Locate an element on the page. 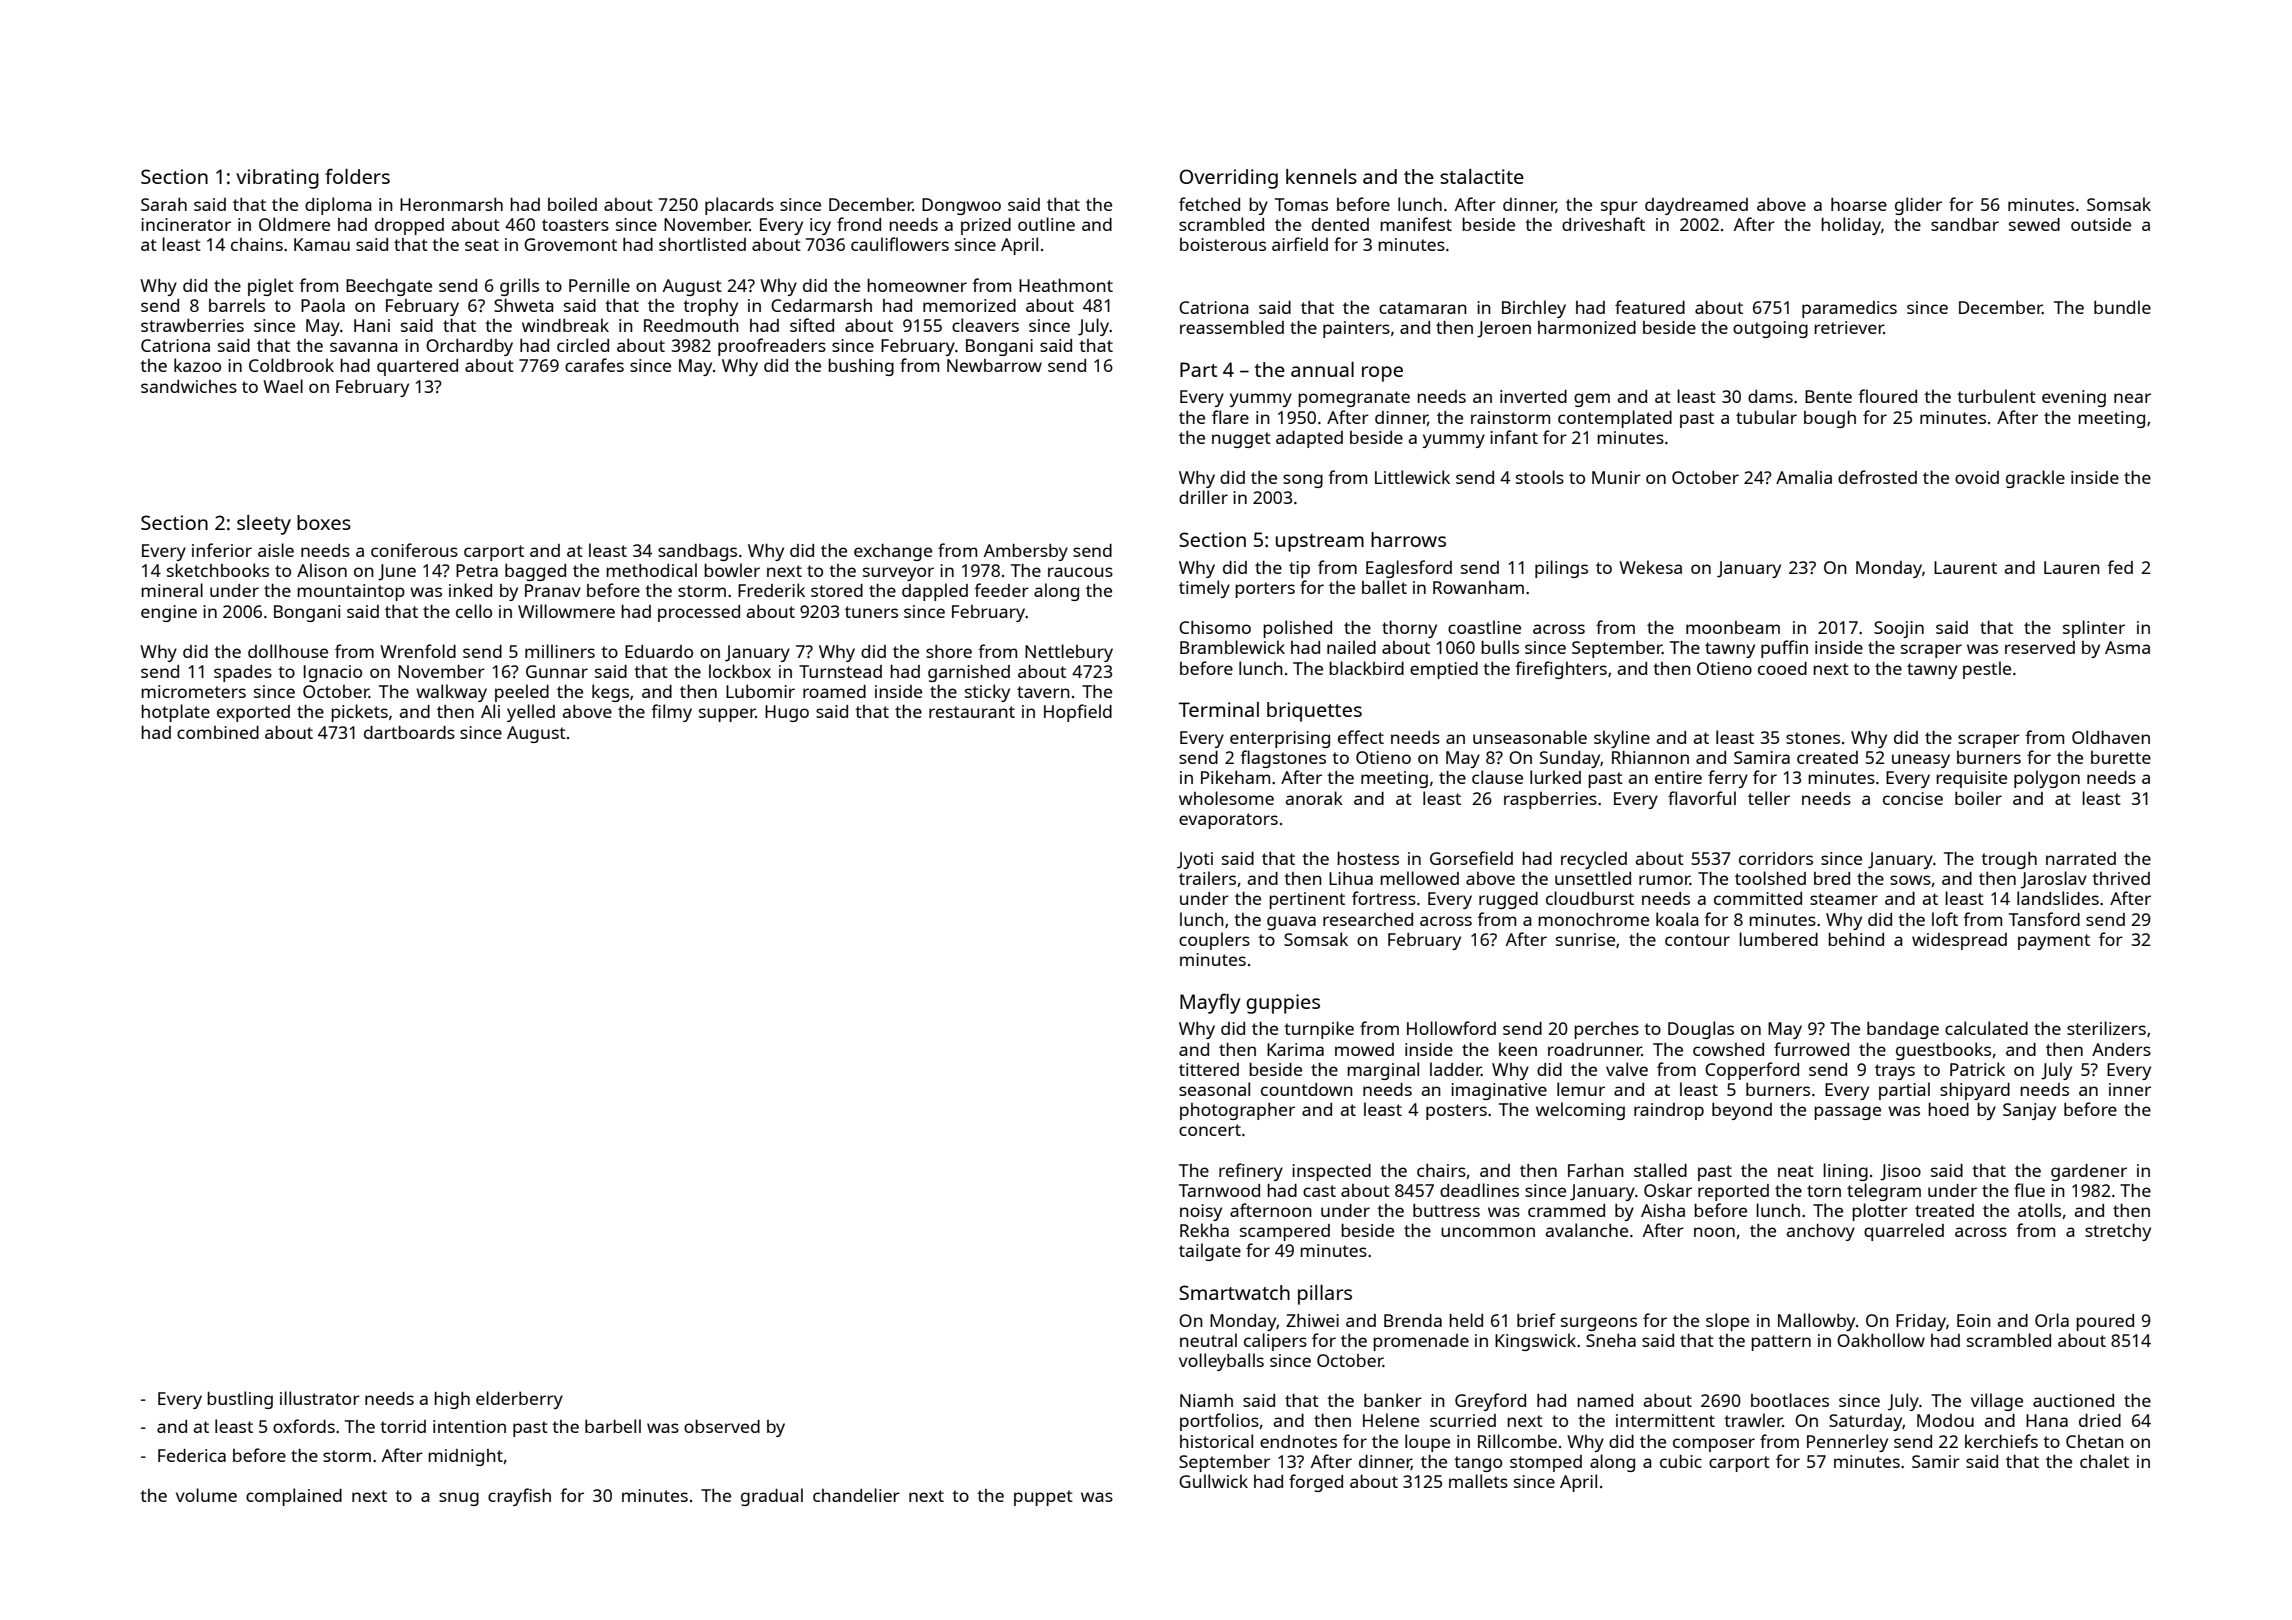  scampered is located at coordinates (1285, 1232).
